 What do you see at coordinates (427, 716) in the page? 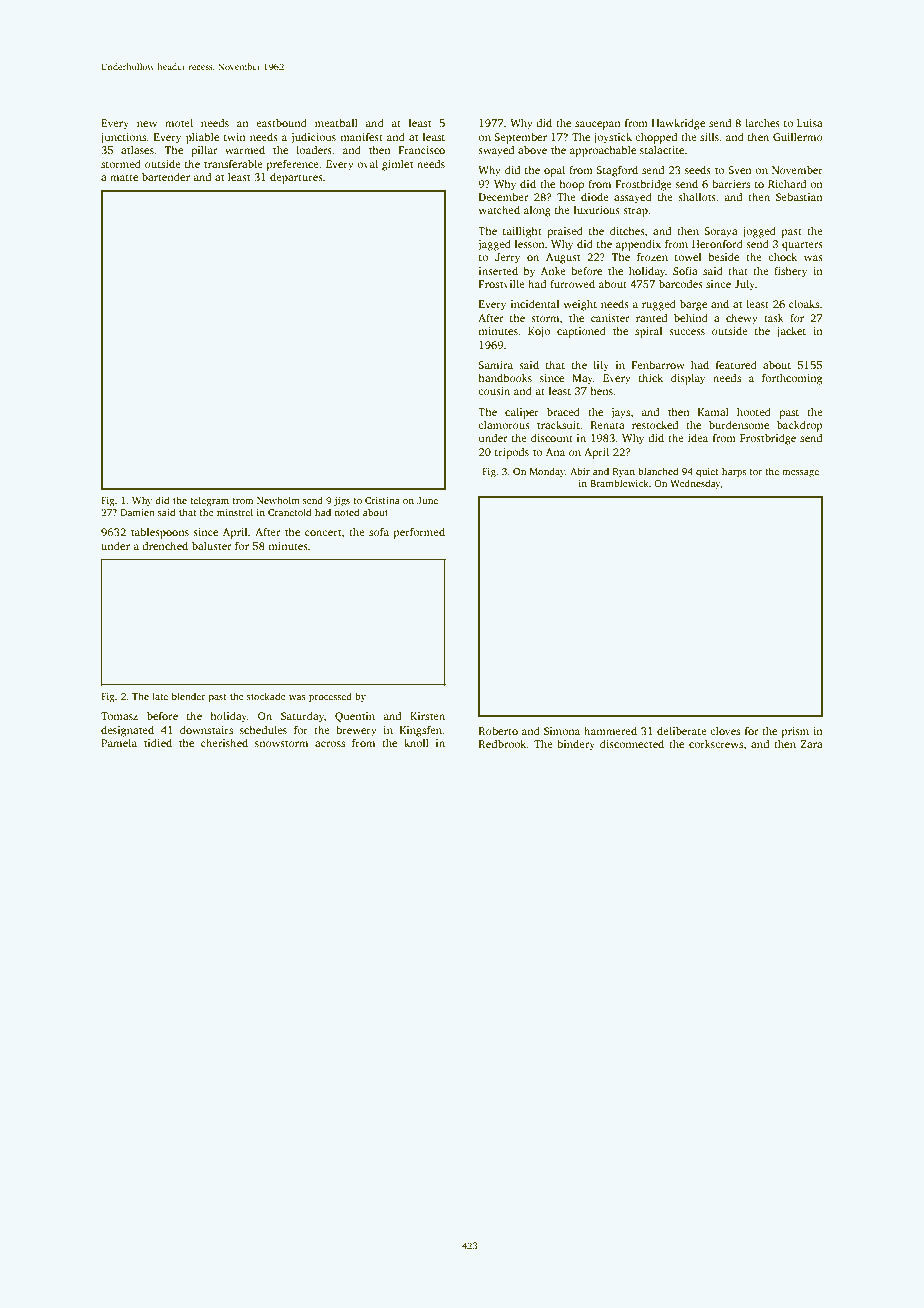
I see `Kirsten` at bounding box center [427, 716].
